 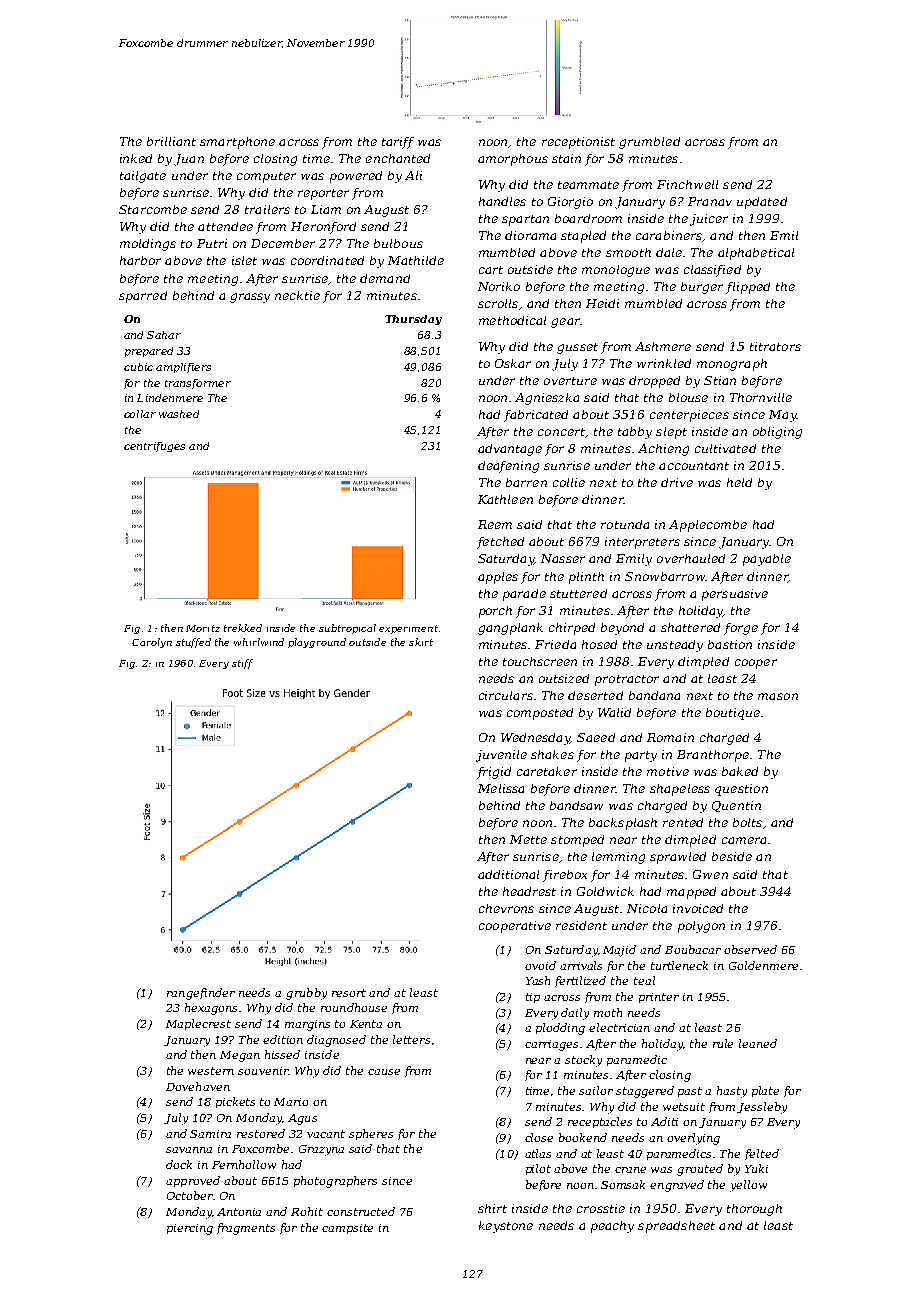 I want to click on obliging, so click(x=777, y=433).
